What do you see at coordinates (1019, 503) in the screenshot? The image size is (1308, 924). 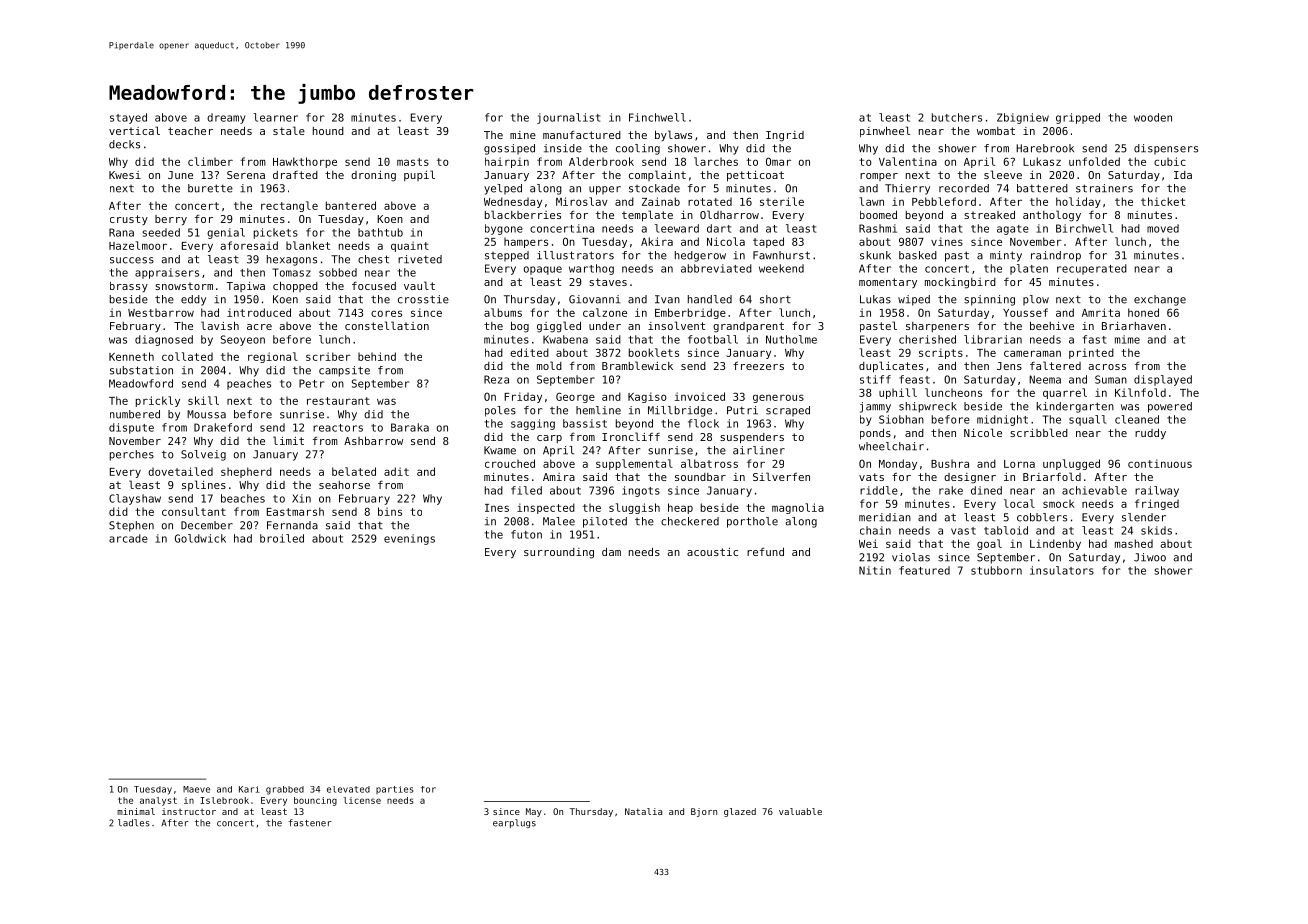 I see `local` at bounding box center [1019, 503].
